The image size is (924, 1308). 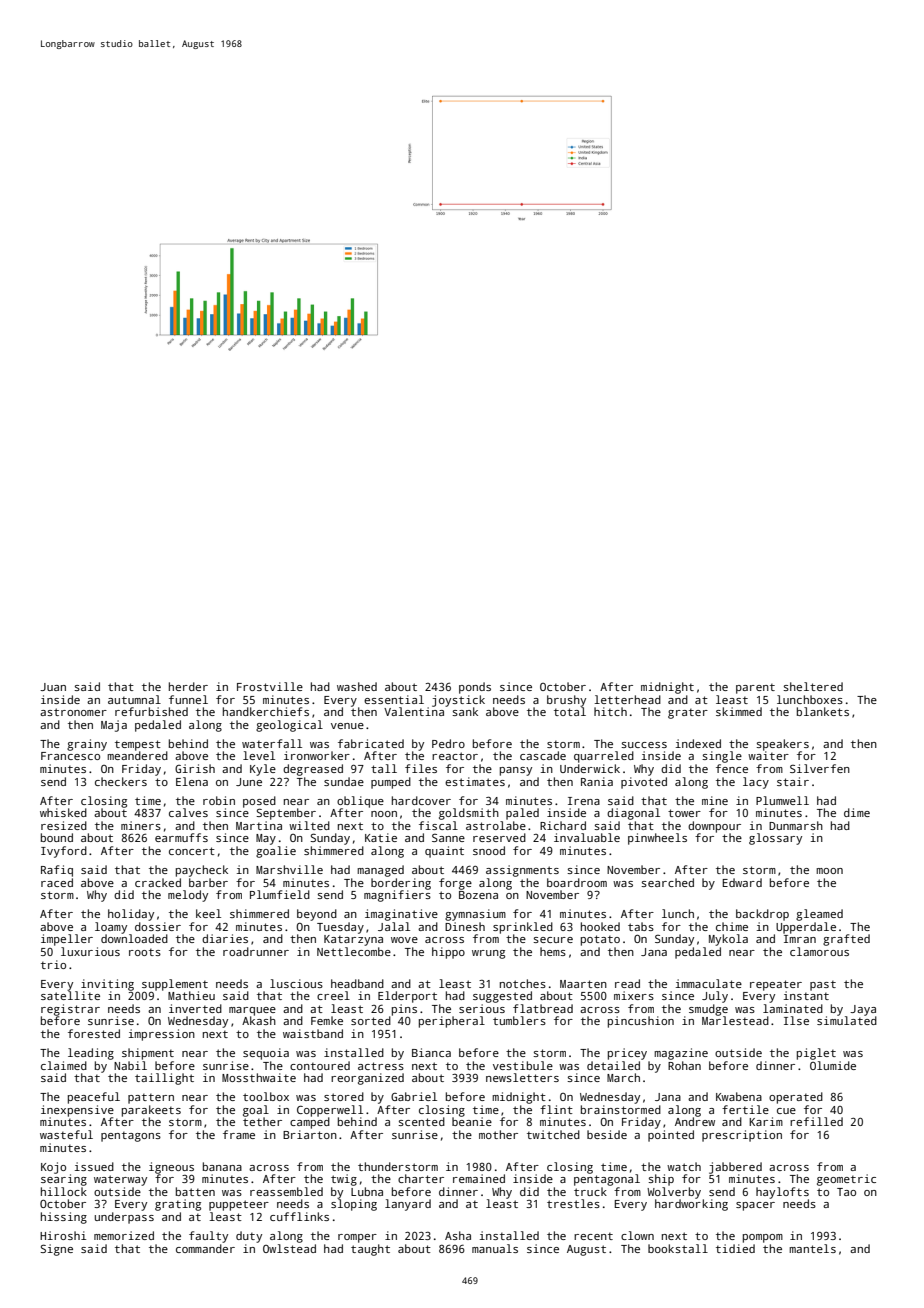 What do you see at coordinates (299, 1216) in the document?
I see `cufflinks` at bounding box center [299, 1216].
